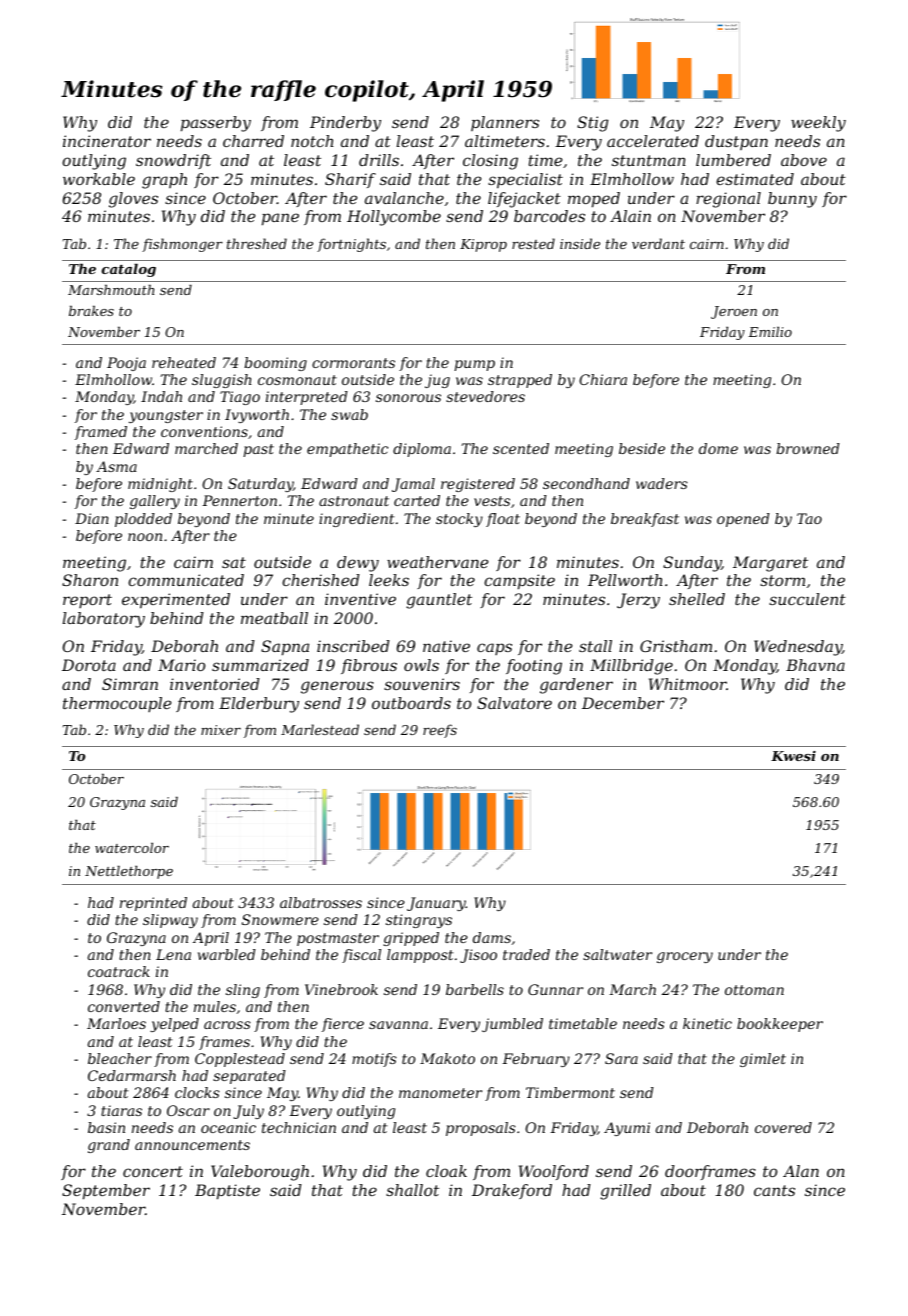  Describe the element at coordinates (422, 450) in the document. I see `diploma` at that location.
